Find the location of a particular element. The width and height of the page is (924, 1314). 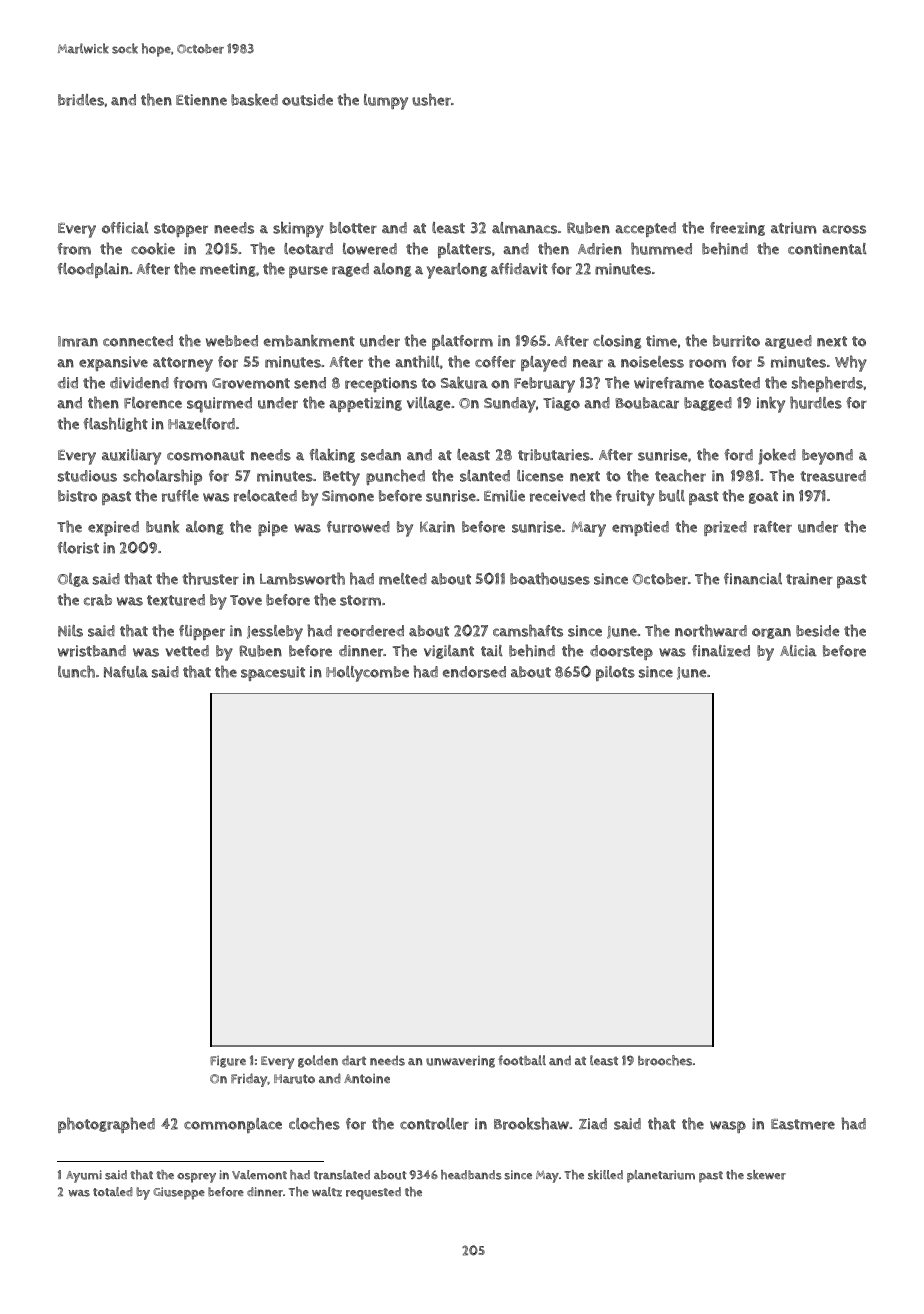

Alicia is located at coordinates (798, 651).
